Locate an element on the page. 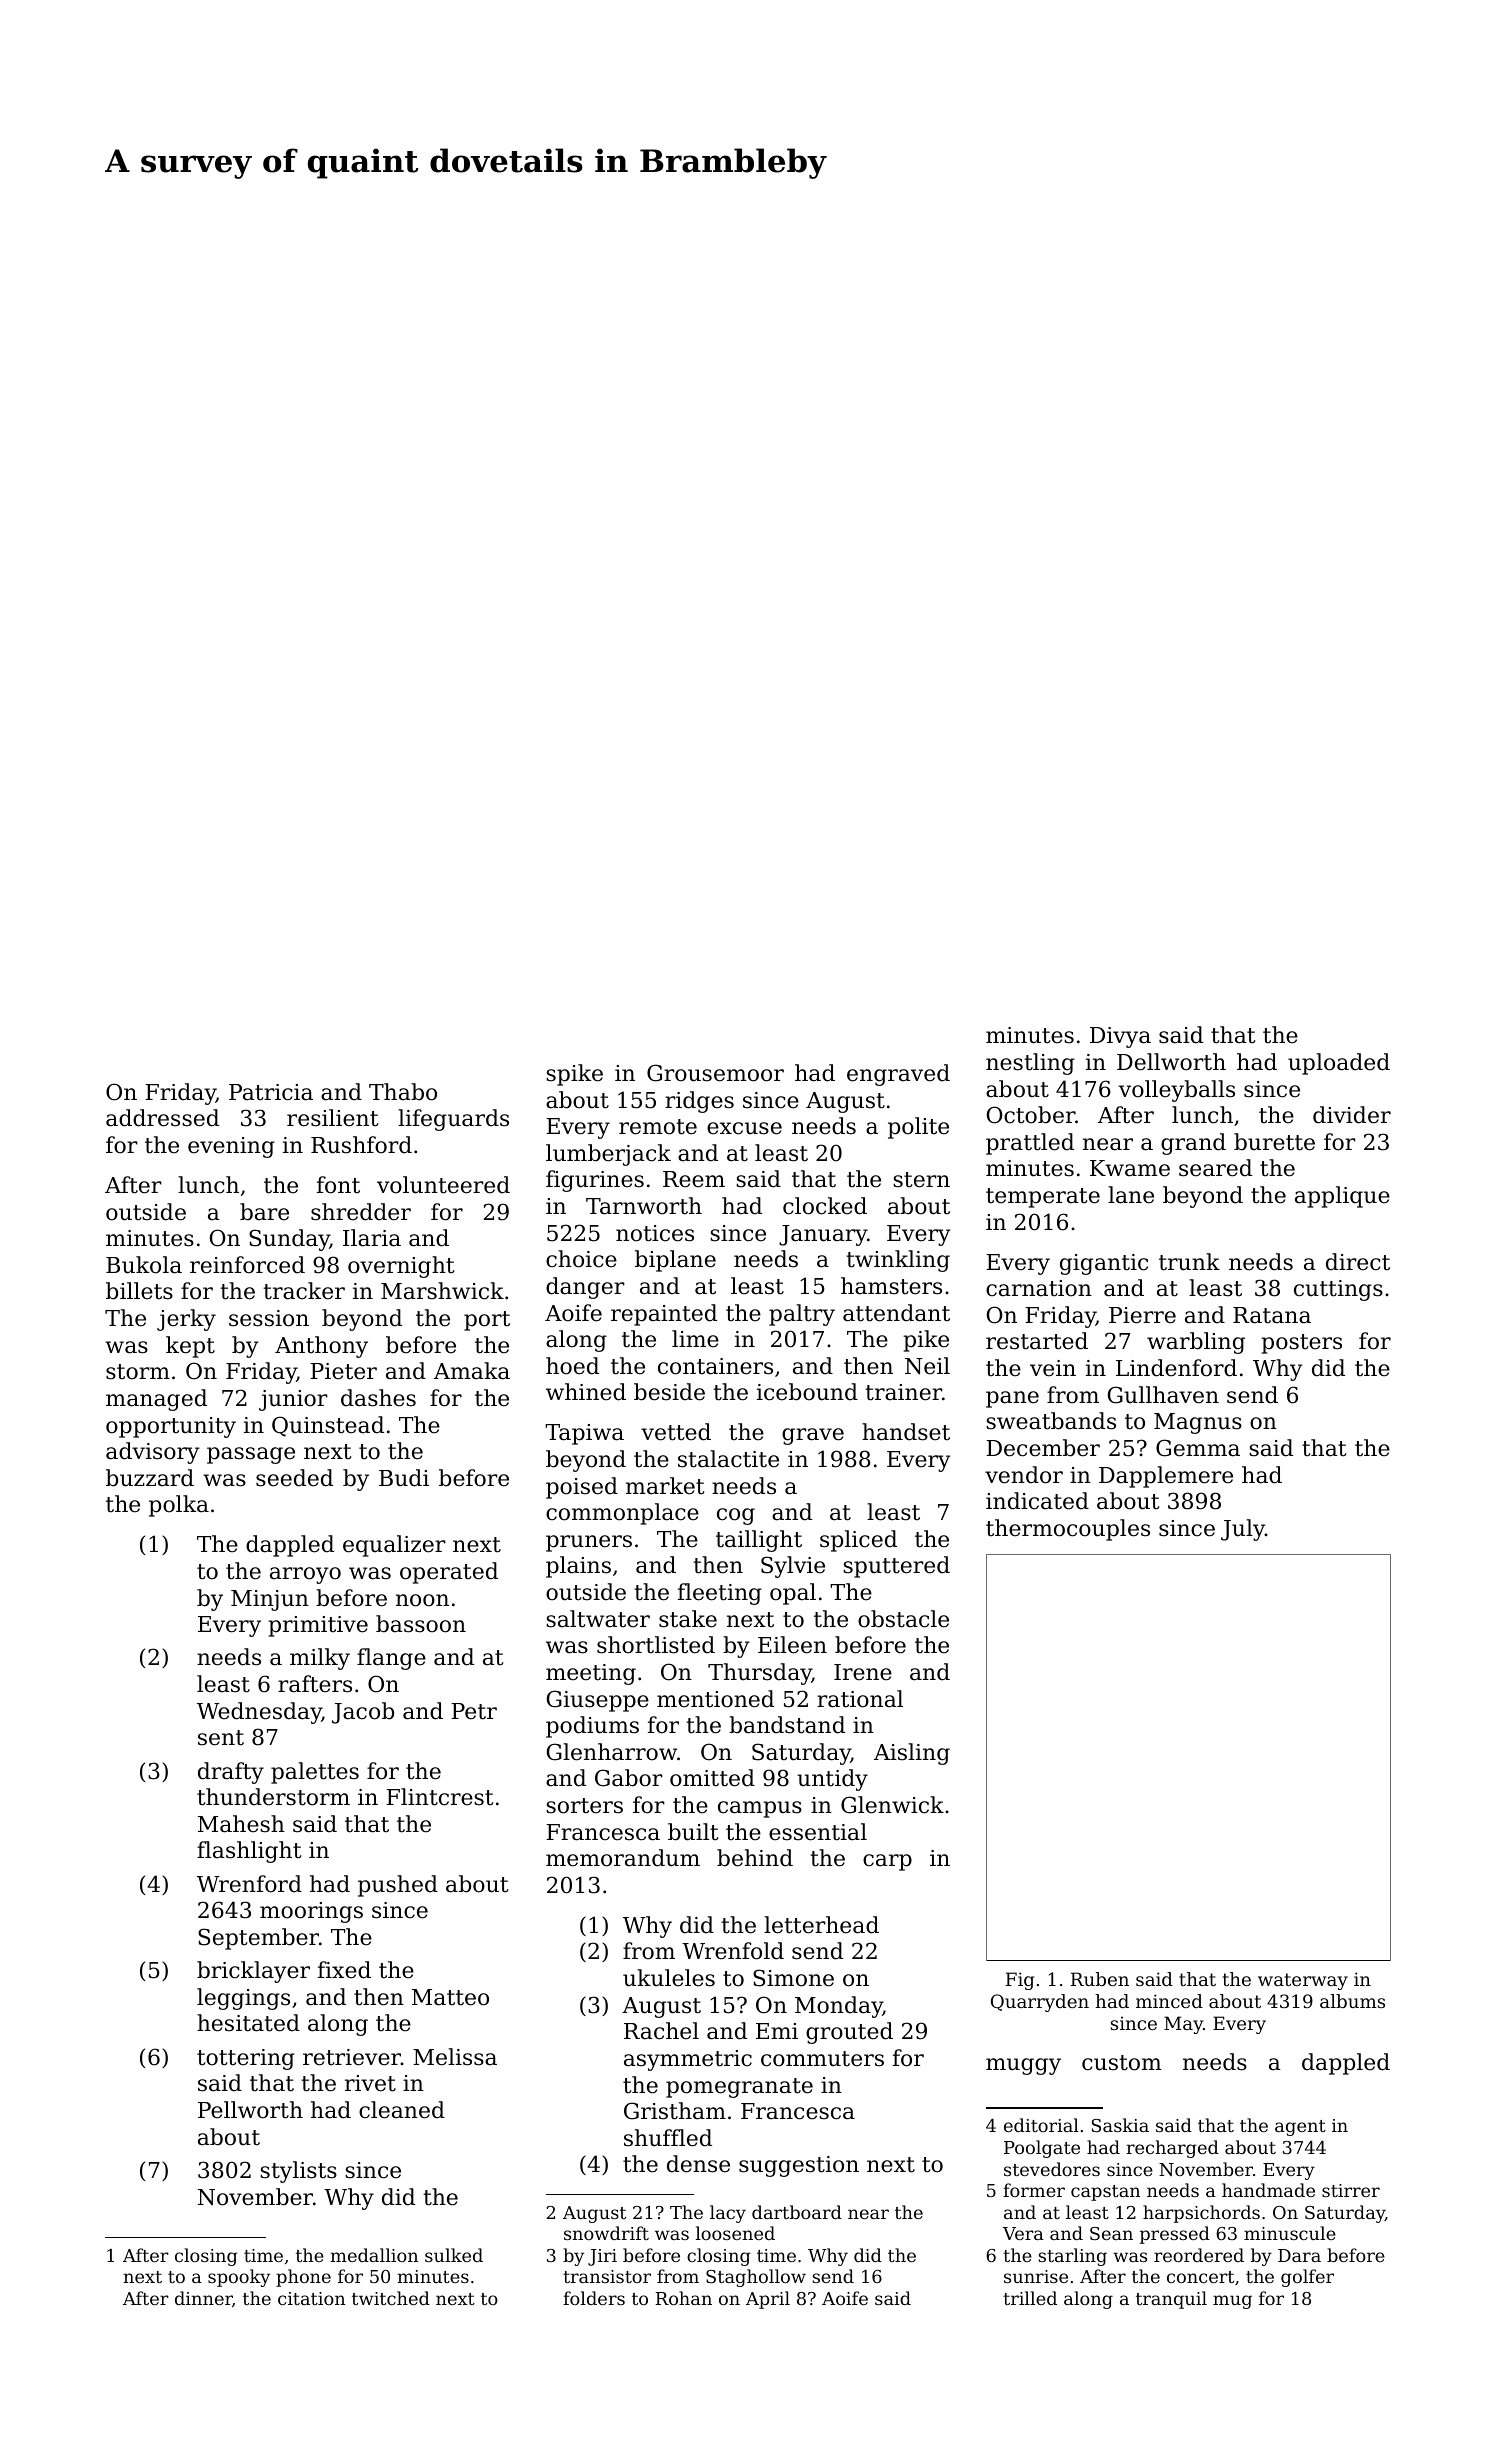 The height and width of the image is (2464, 1496). Divya is located at coordinates (1120, 1037).
